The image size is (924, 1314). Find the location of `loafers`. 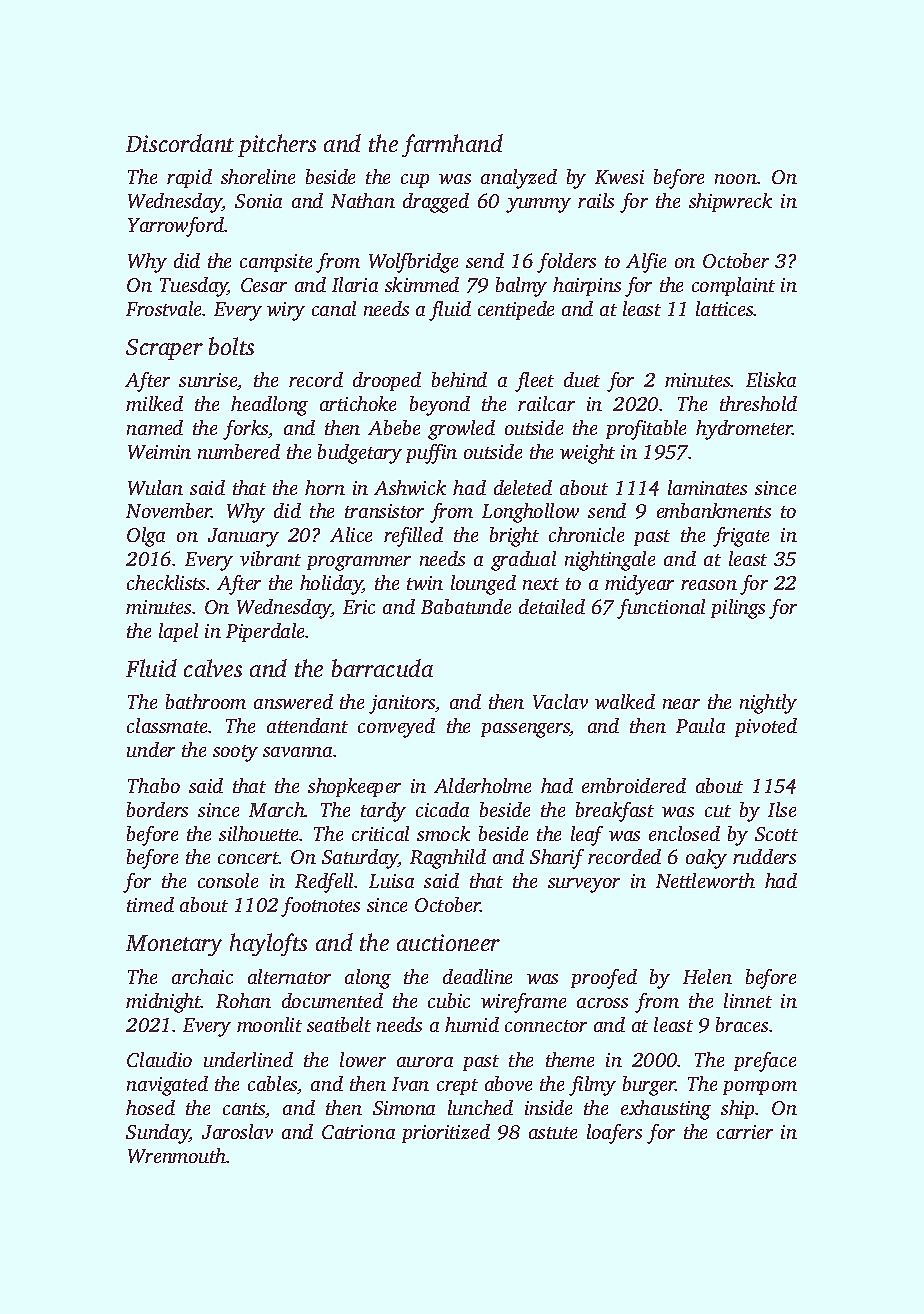

loafers is located at coordinates (614, 1134).
